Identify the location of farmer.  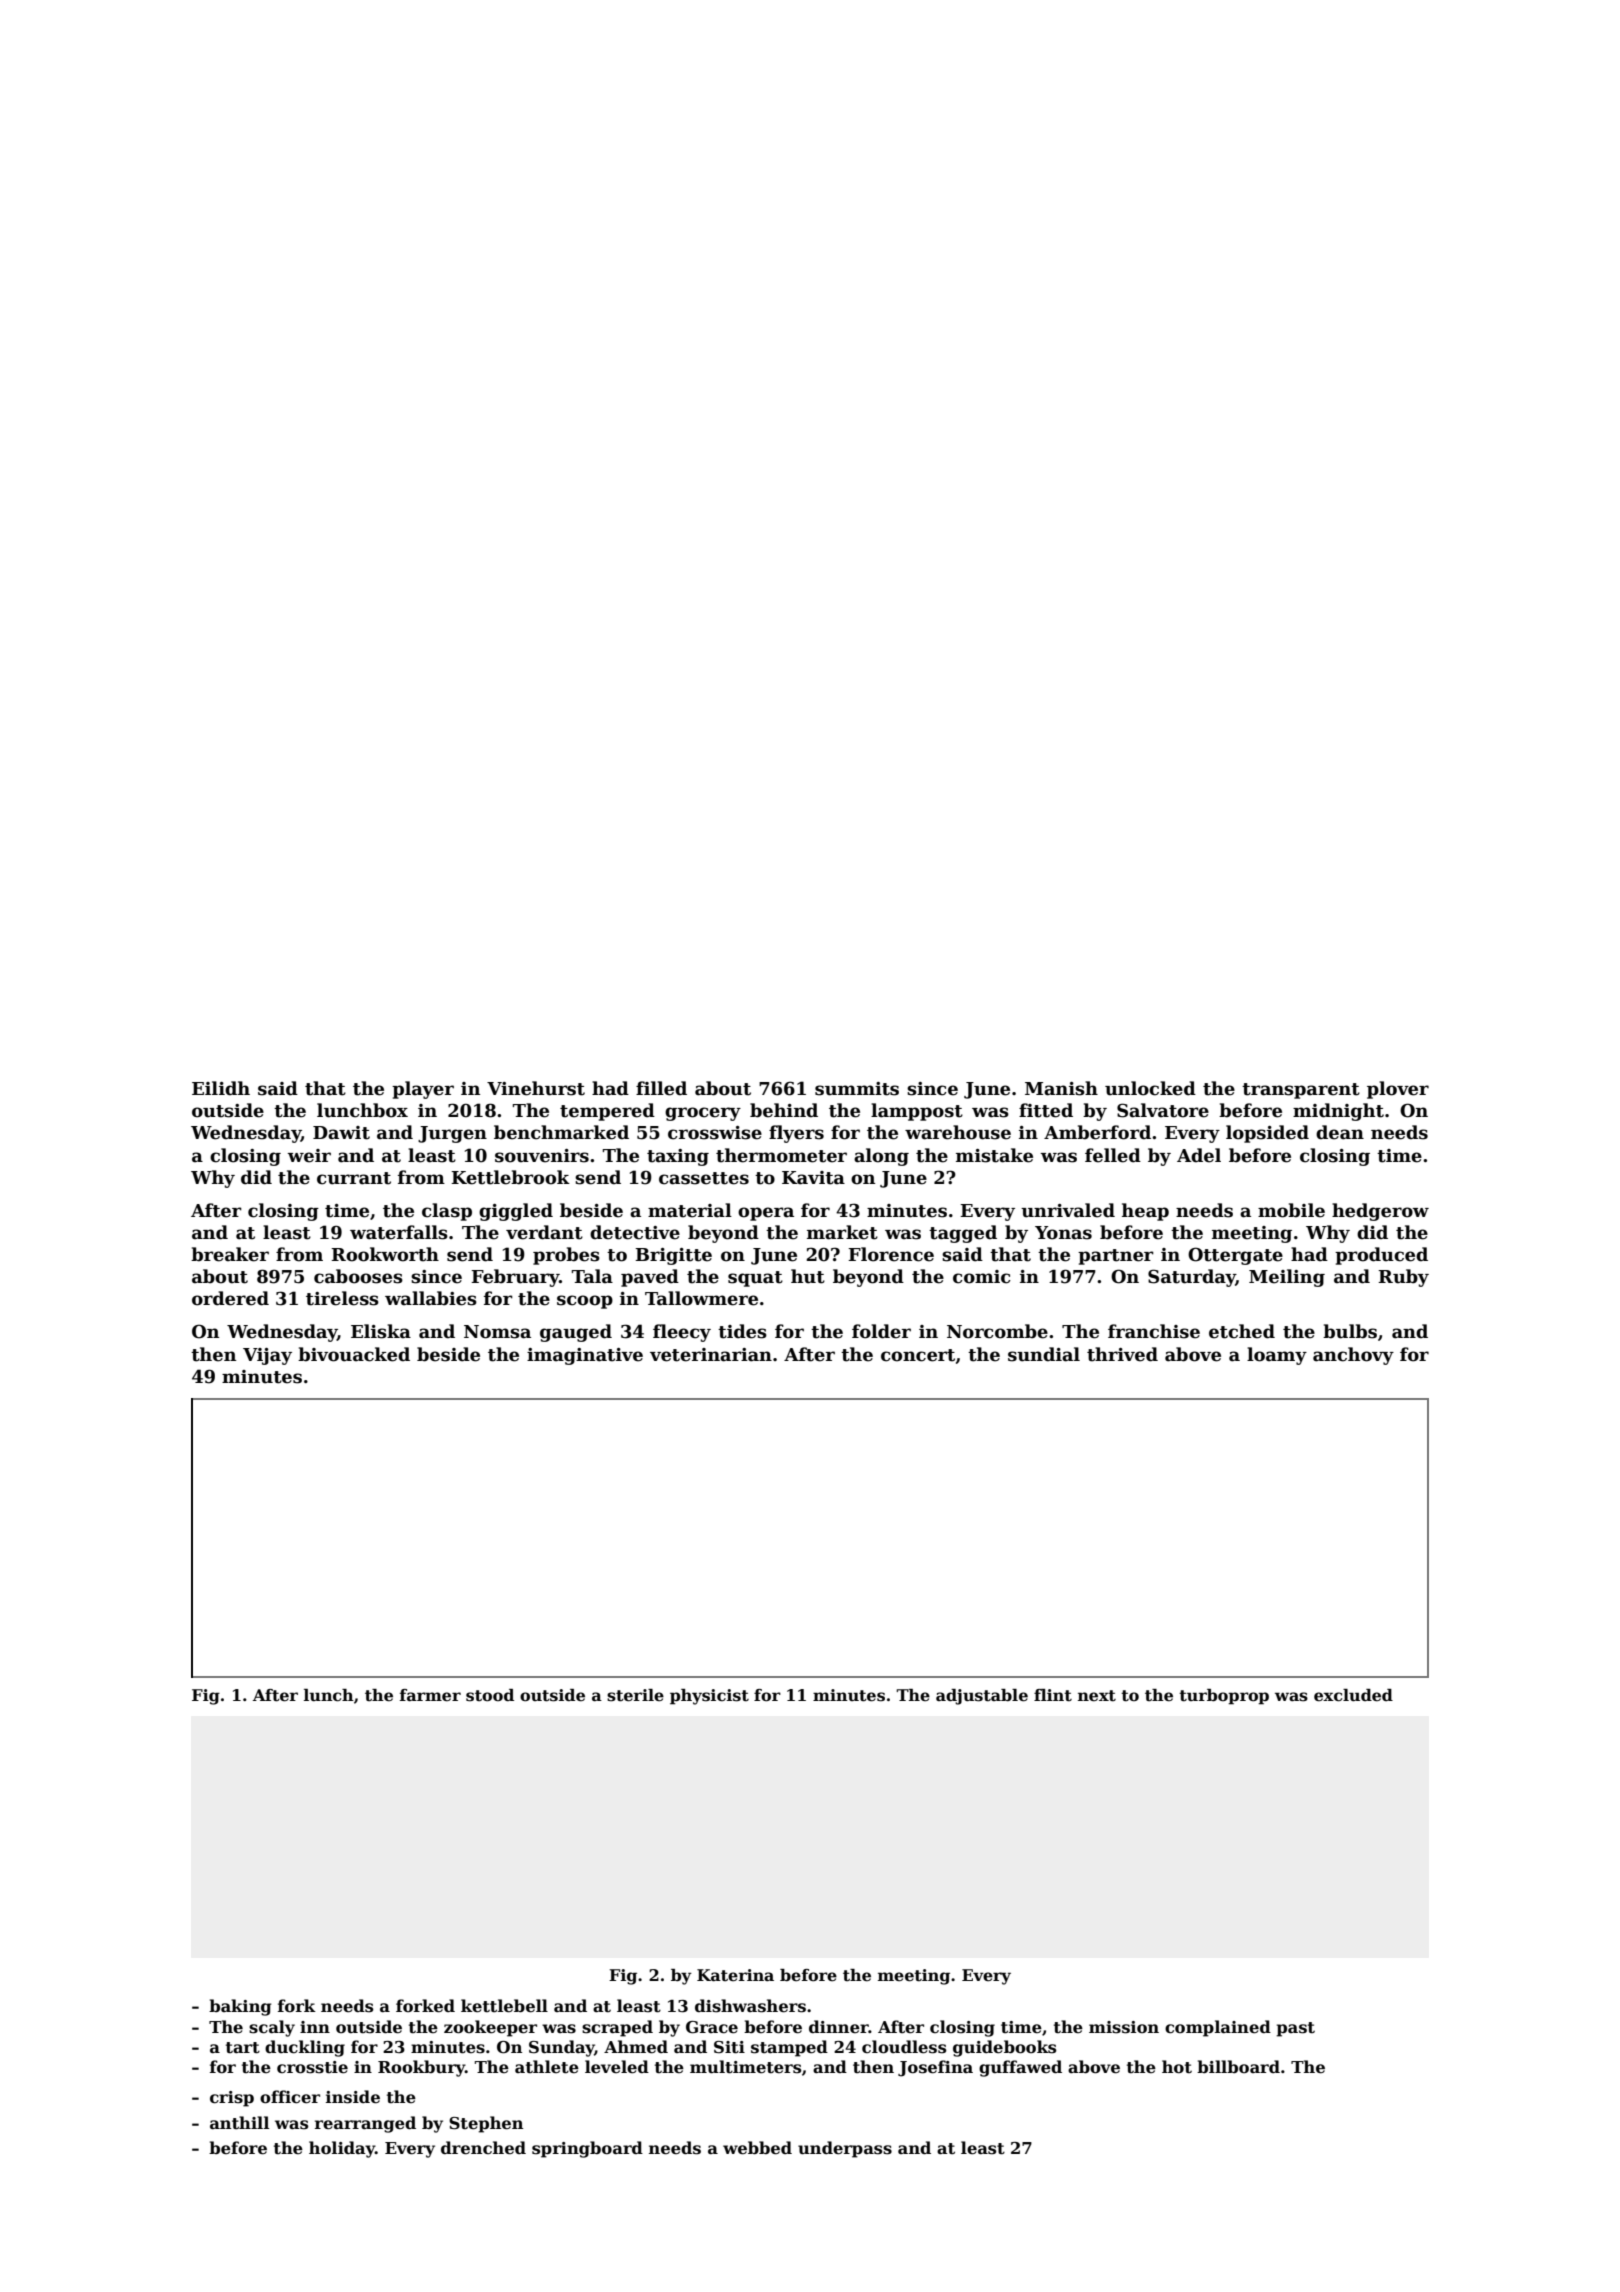
(430, 1695).
